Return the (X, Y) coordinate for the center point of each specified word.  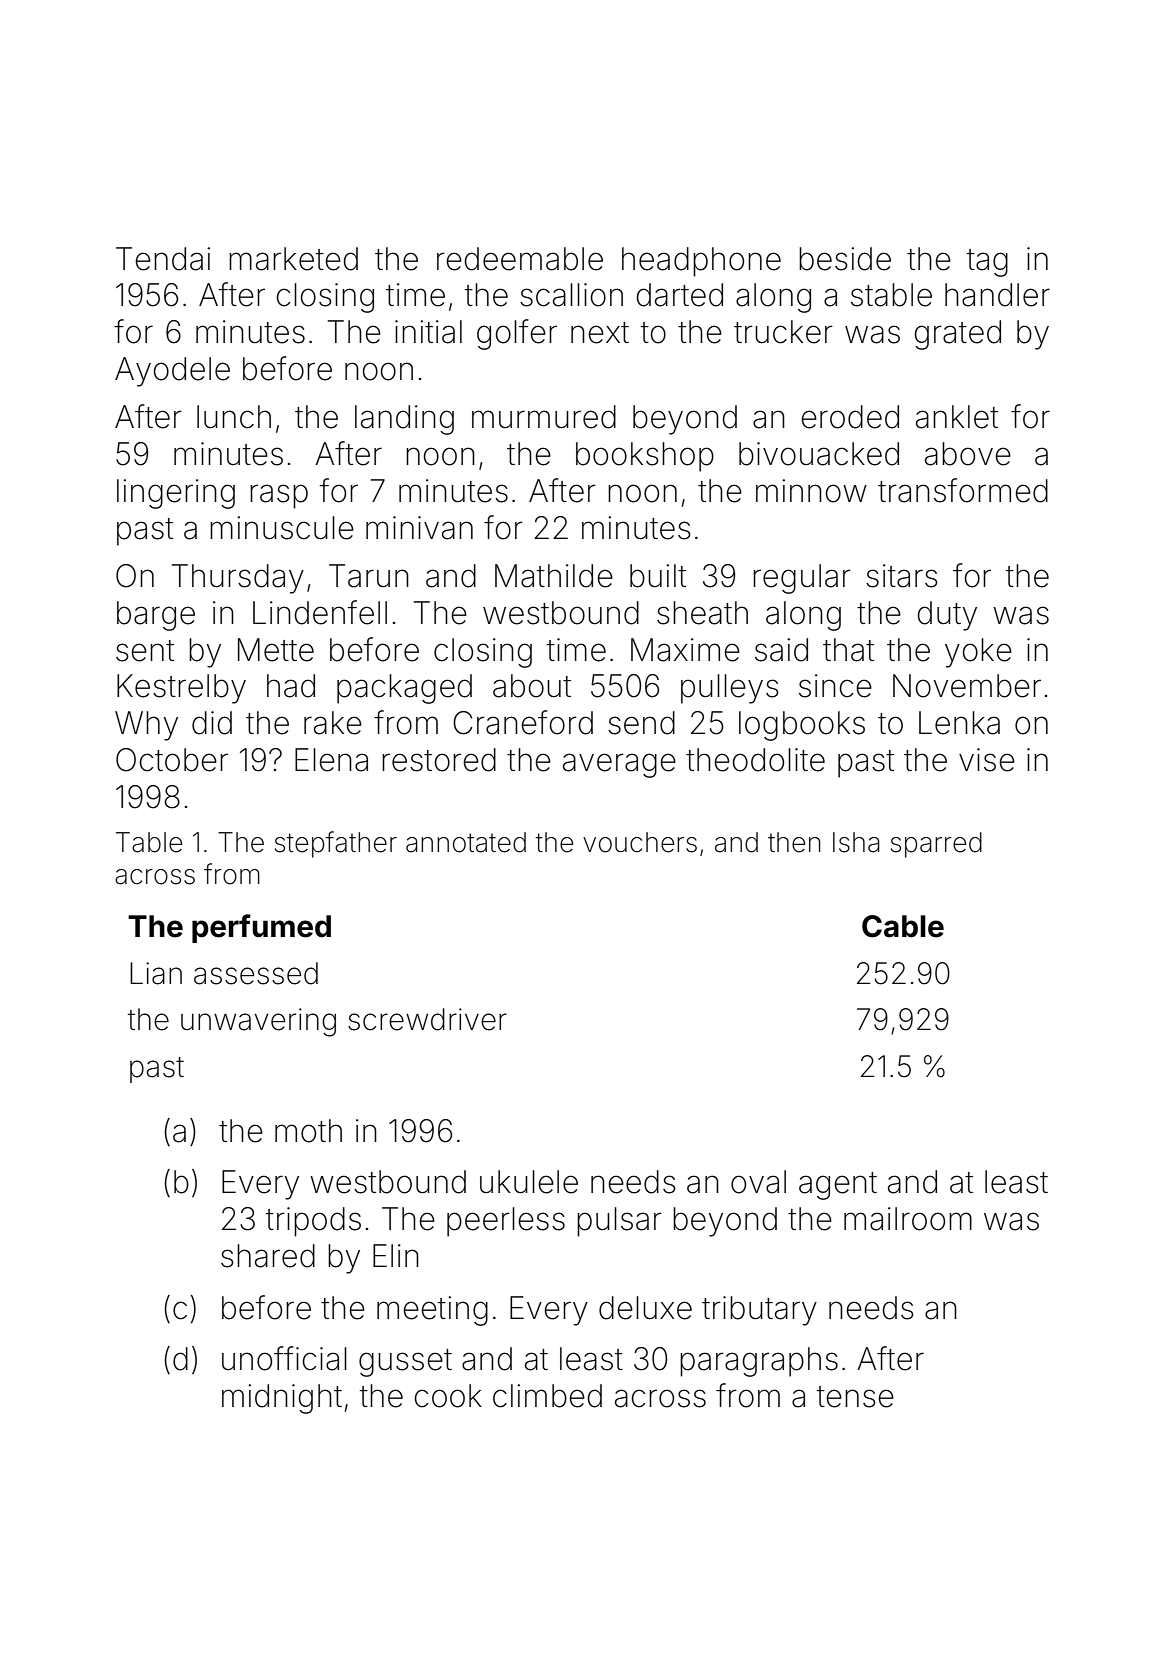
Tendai (163, 259)
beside (845, 259)
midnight (282, 1399)
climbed (547, 1396)
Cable (903, 926)
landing (404, 420)
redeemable (520, 259)
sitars (902, 576)
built (658, 576)
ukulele (529, 1182)
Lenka (959, 723)
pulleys (730, 689)
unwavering (258, 1022)
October (172, 760)
